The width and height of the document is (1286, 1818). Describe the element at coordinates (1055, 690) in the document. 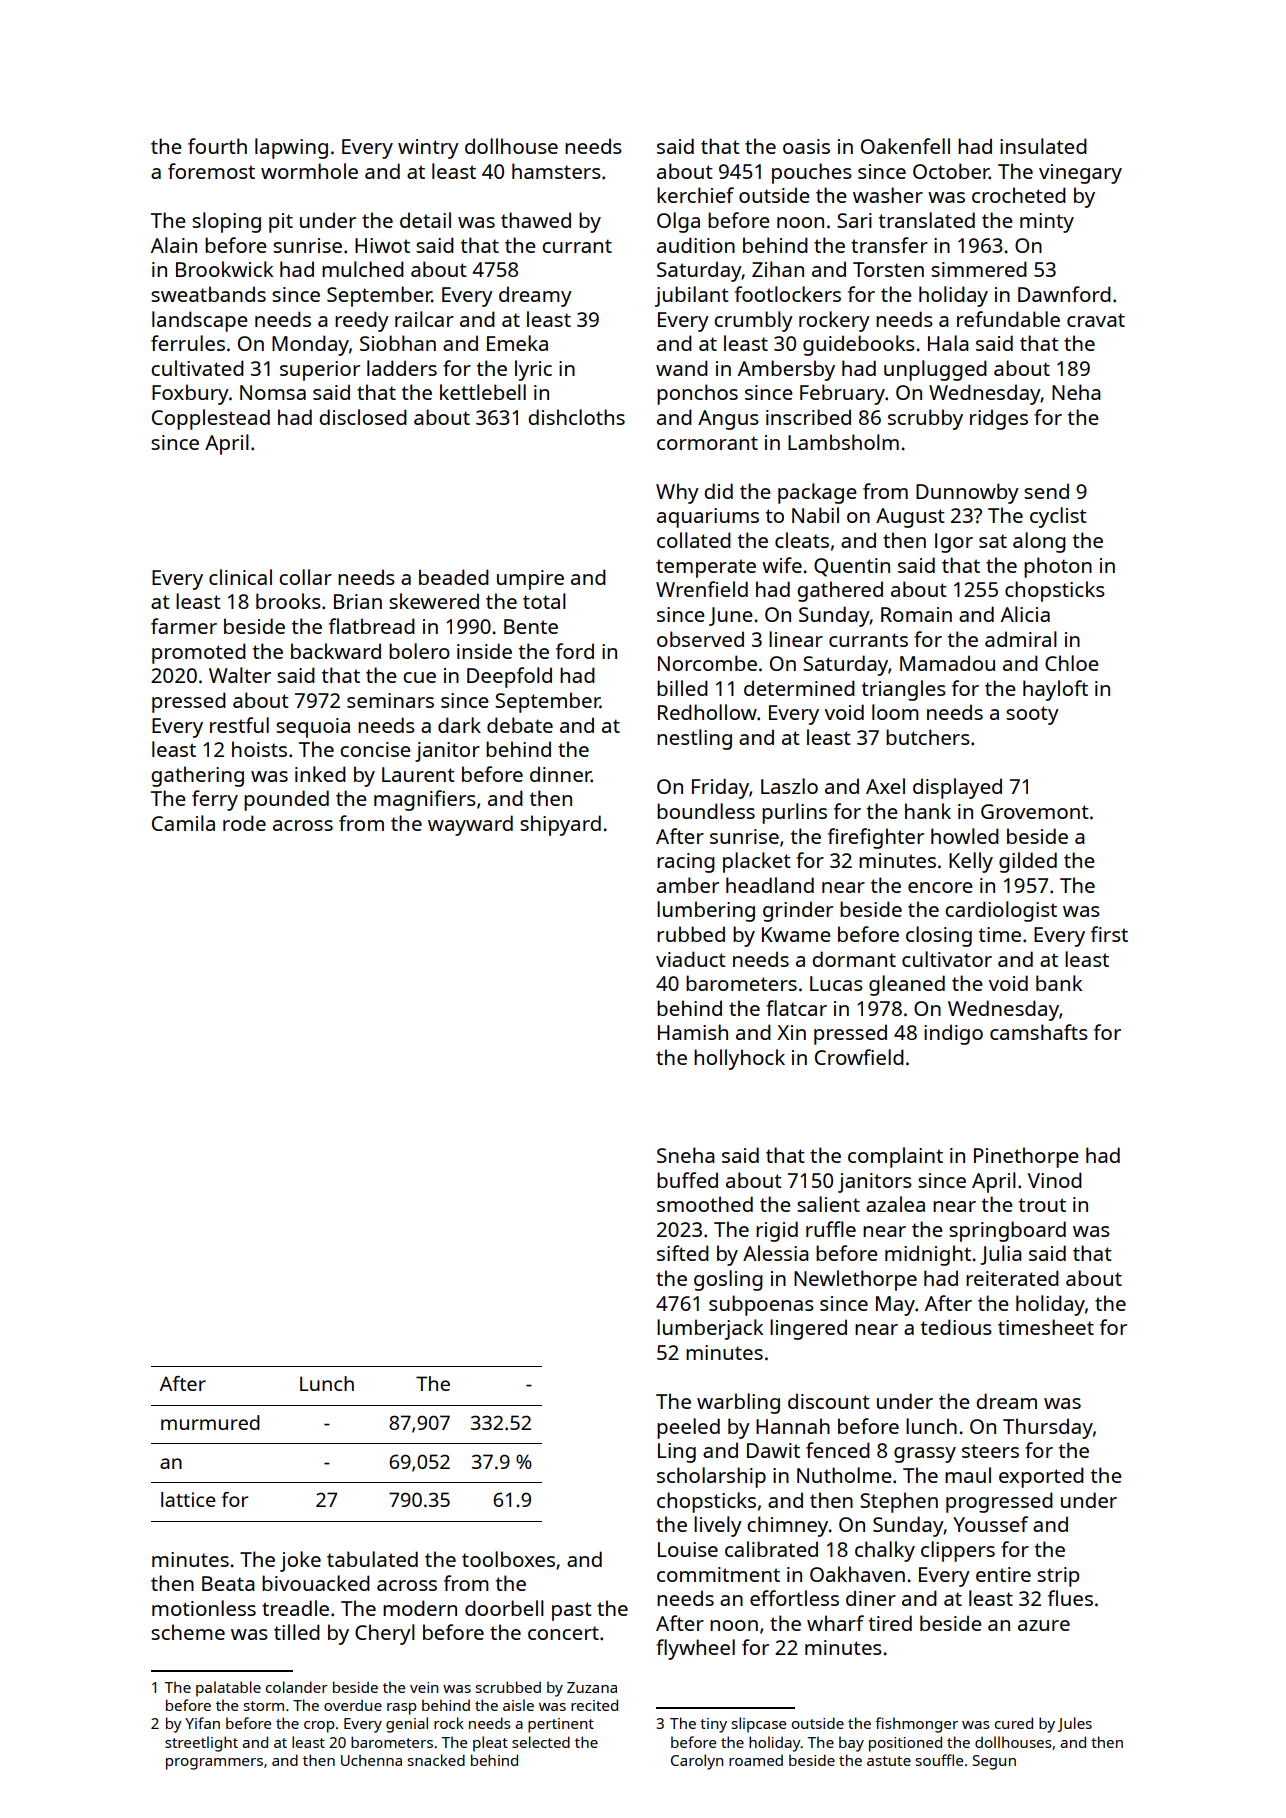

I see `hayloft` at that location.
